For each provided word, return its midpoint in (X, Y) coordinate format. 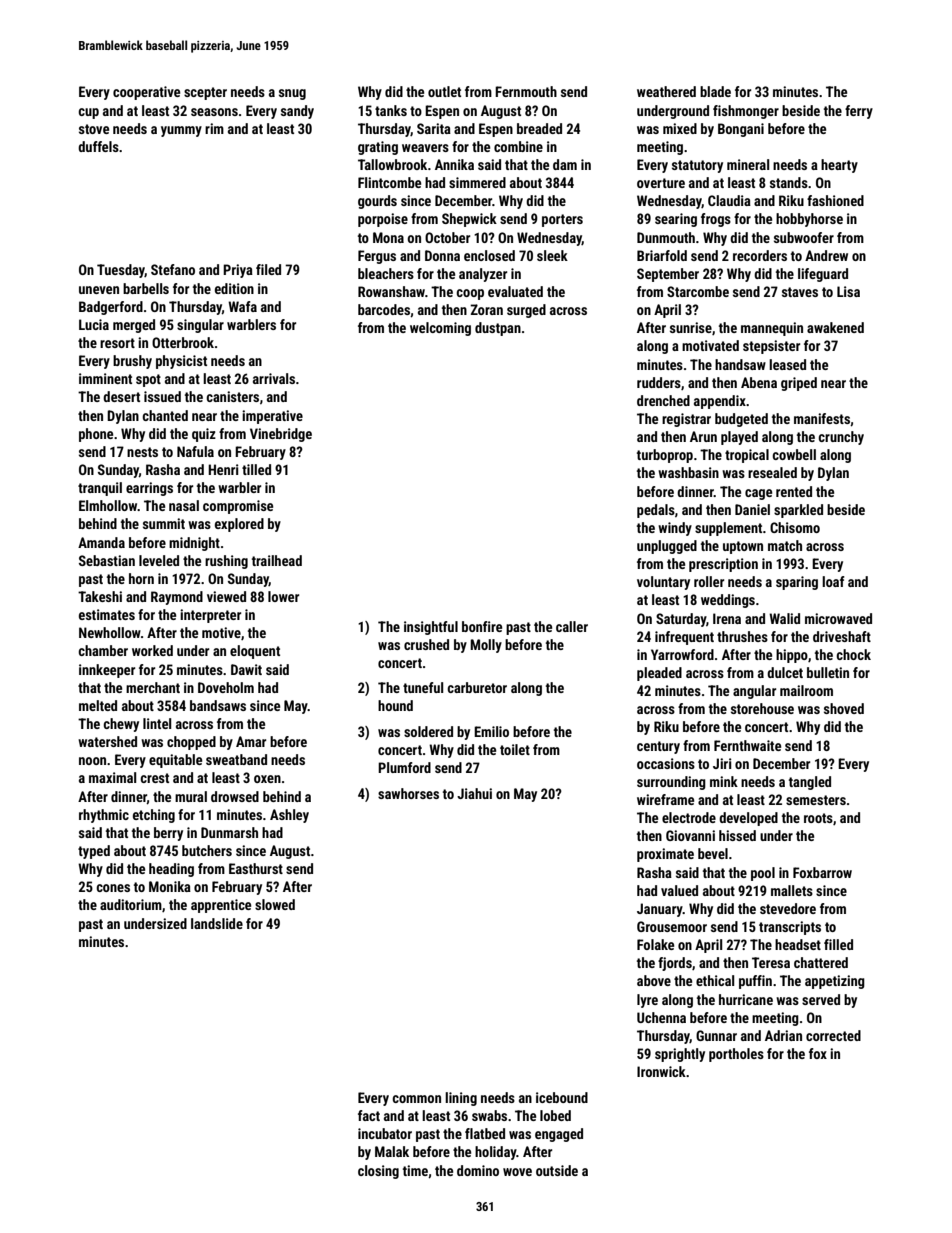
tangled (810, 783)
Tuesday (121, 271)
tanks (391, 110)
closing (378, 1172)
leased (787, 364)
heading (171, 870)
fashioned (835, 200)
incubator (385, 1133)
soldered (428, 731)
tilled (256, 469)
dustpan (498, 329)
